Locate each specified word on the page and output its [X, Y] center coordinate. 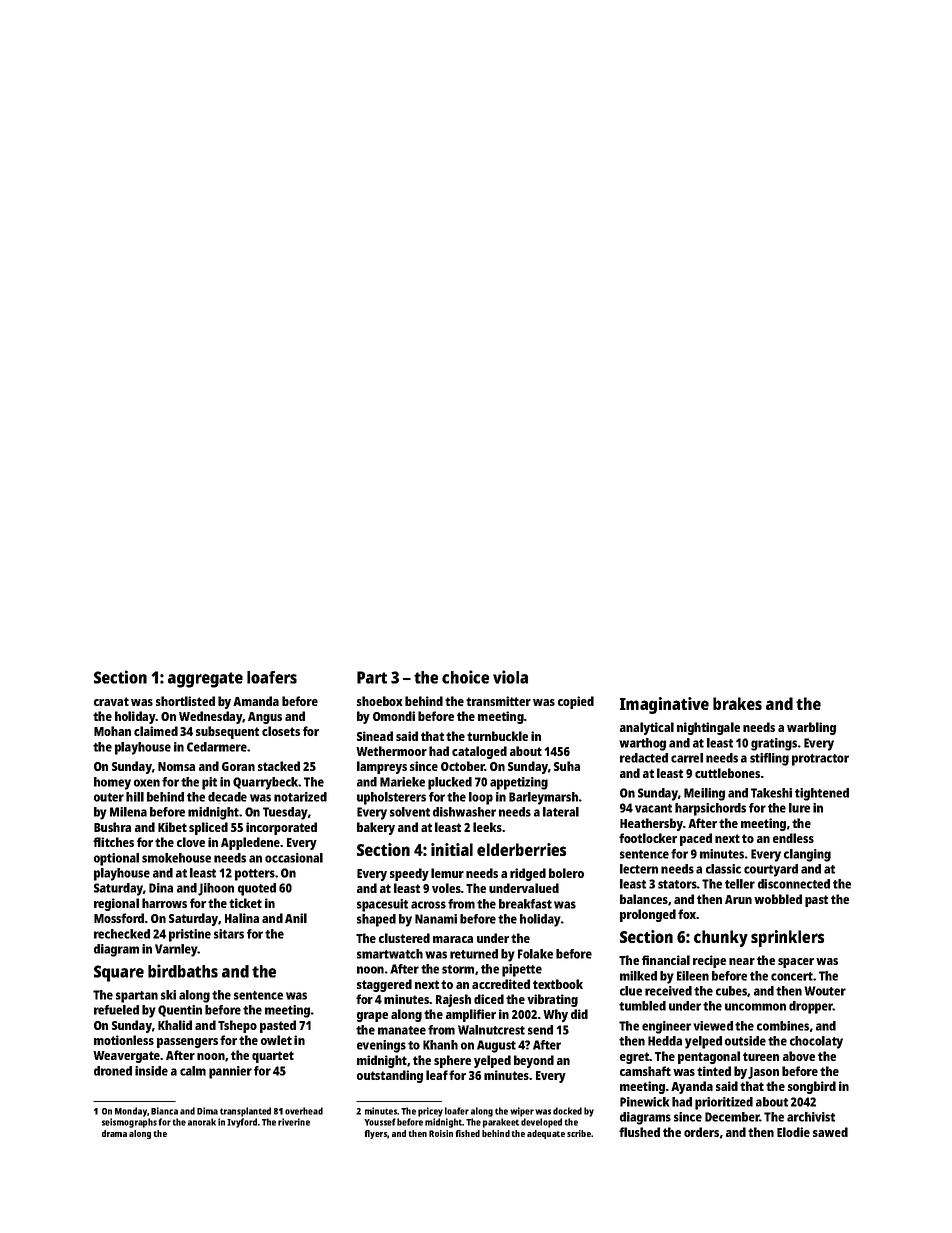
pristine [190, 935]
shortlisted [185, 701]
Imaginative [664, 705]
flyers [375, 1134]
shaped [376, 920]
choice [465, 677]
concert [792, 976]
